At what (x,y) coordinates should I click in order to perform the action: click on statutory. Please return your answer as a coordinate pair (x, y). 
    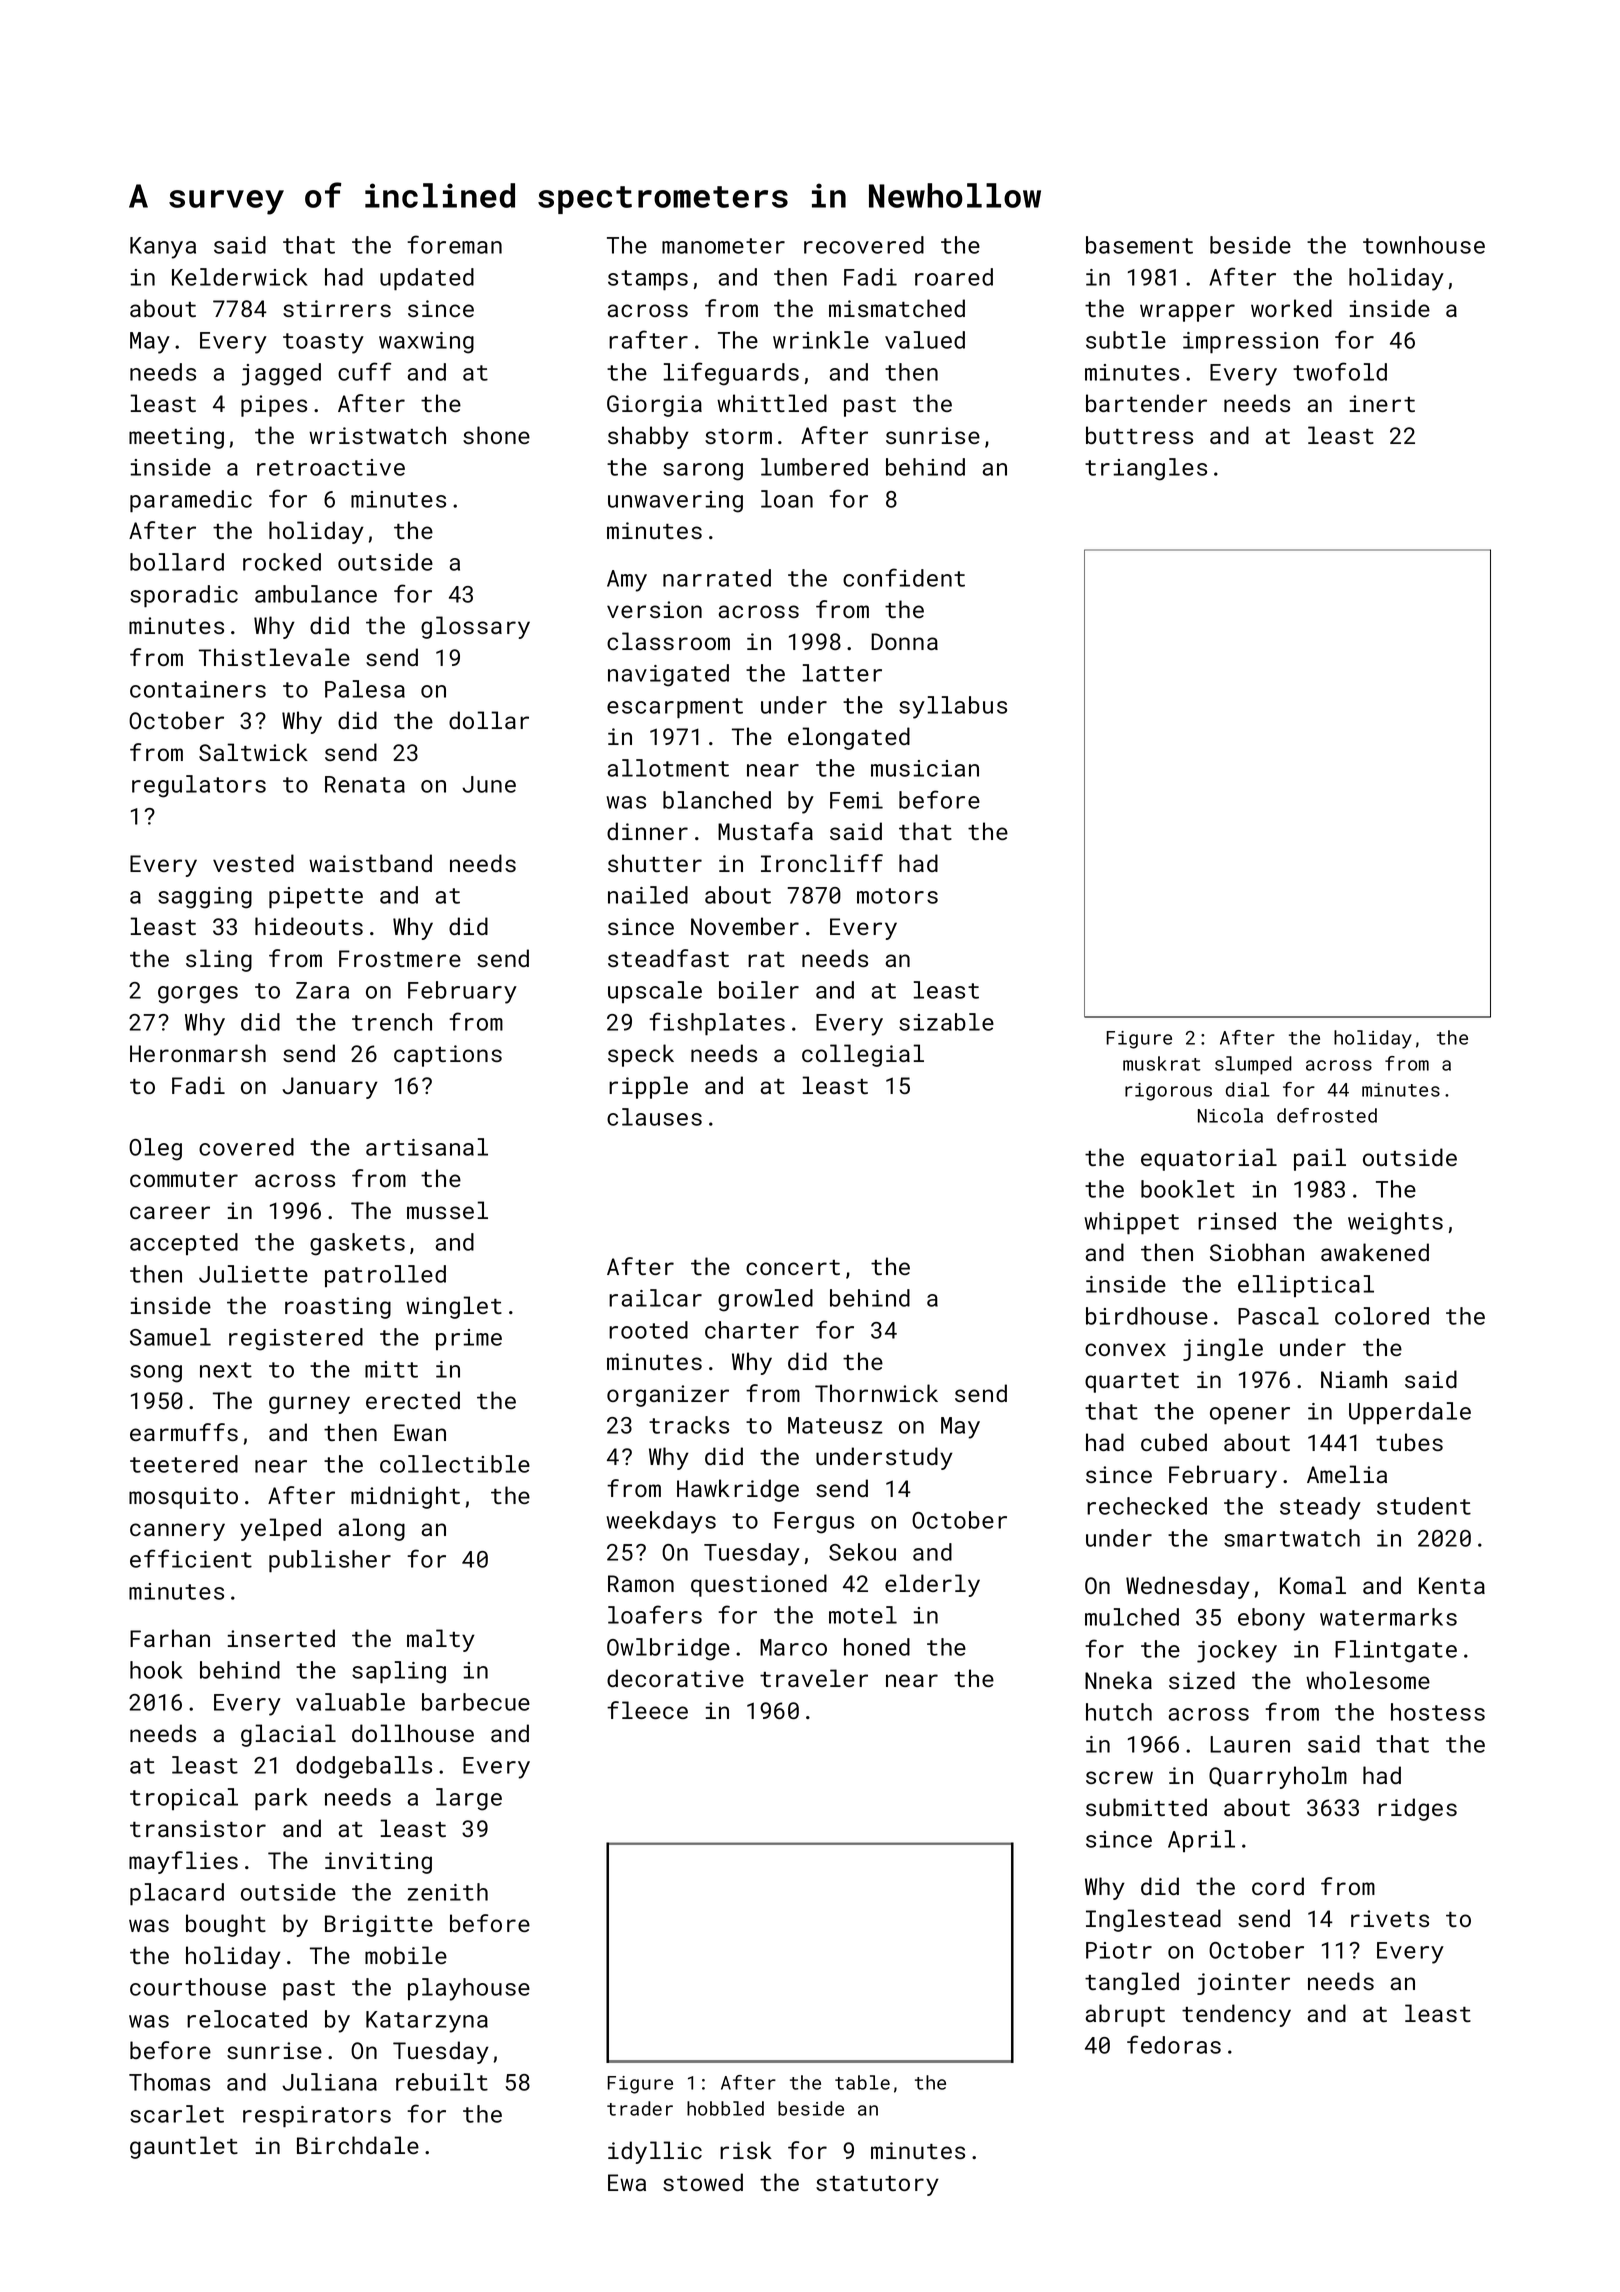
    Looking at the image, I should click on (877, 2186).
